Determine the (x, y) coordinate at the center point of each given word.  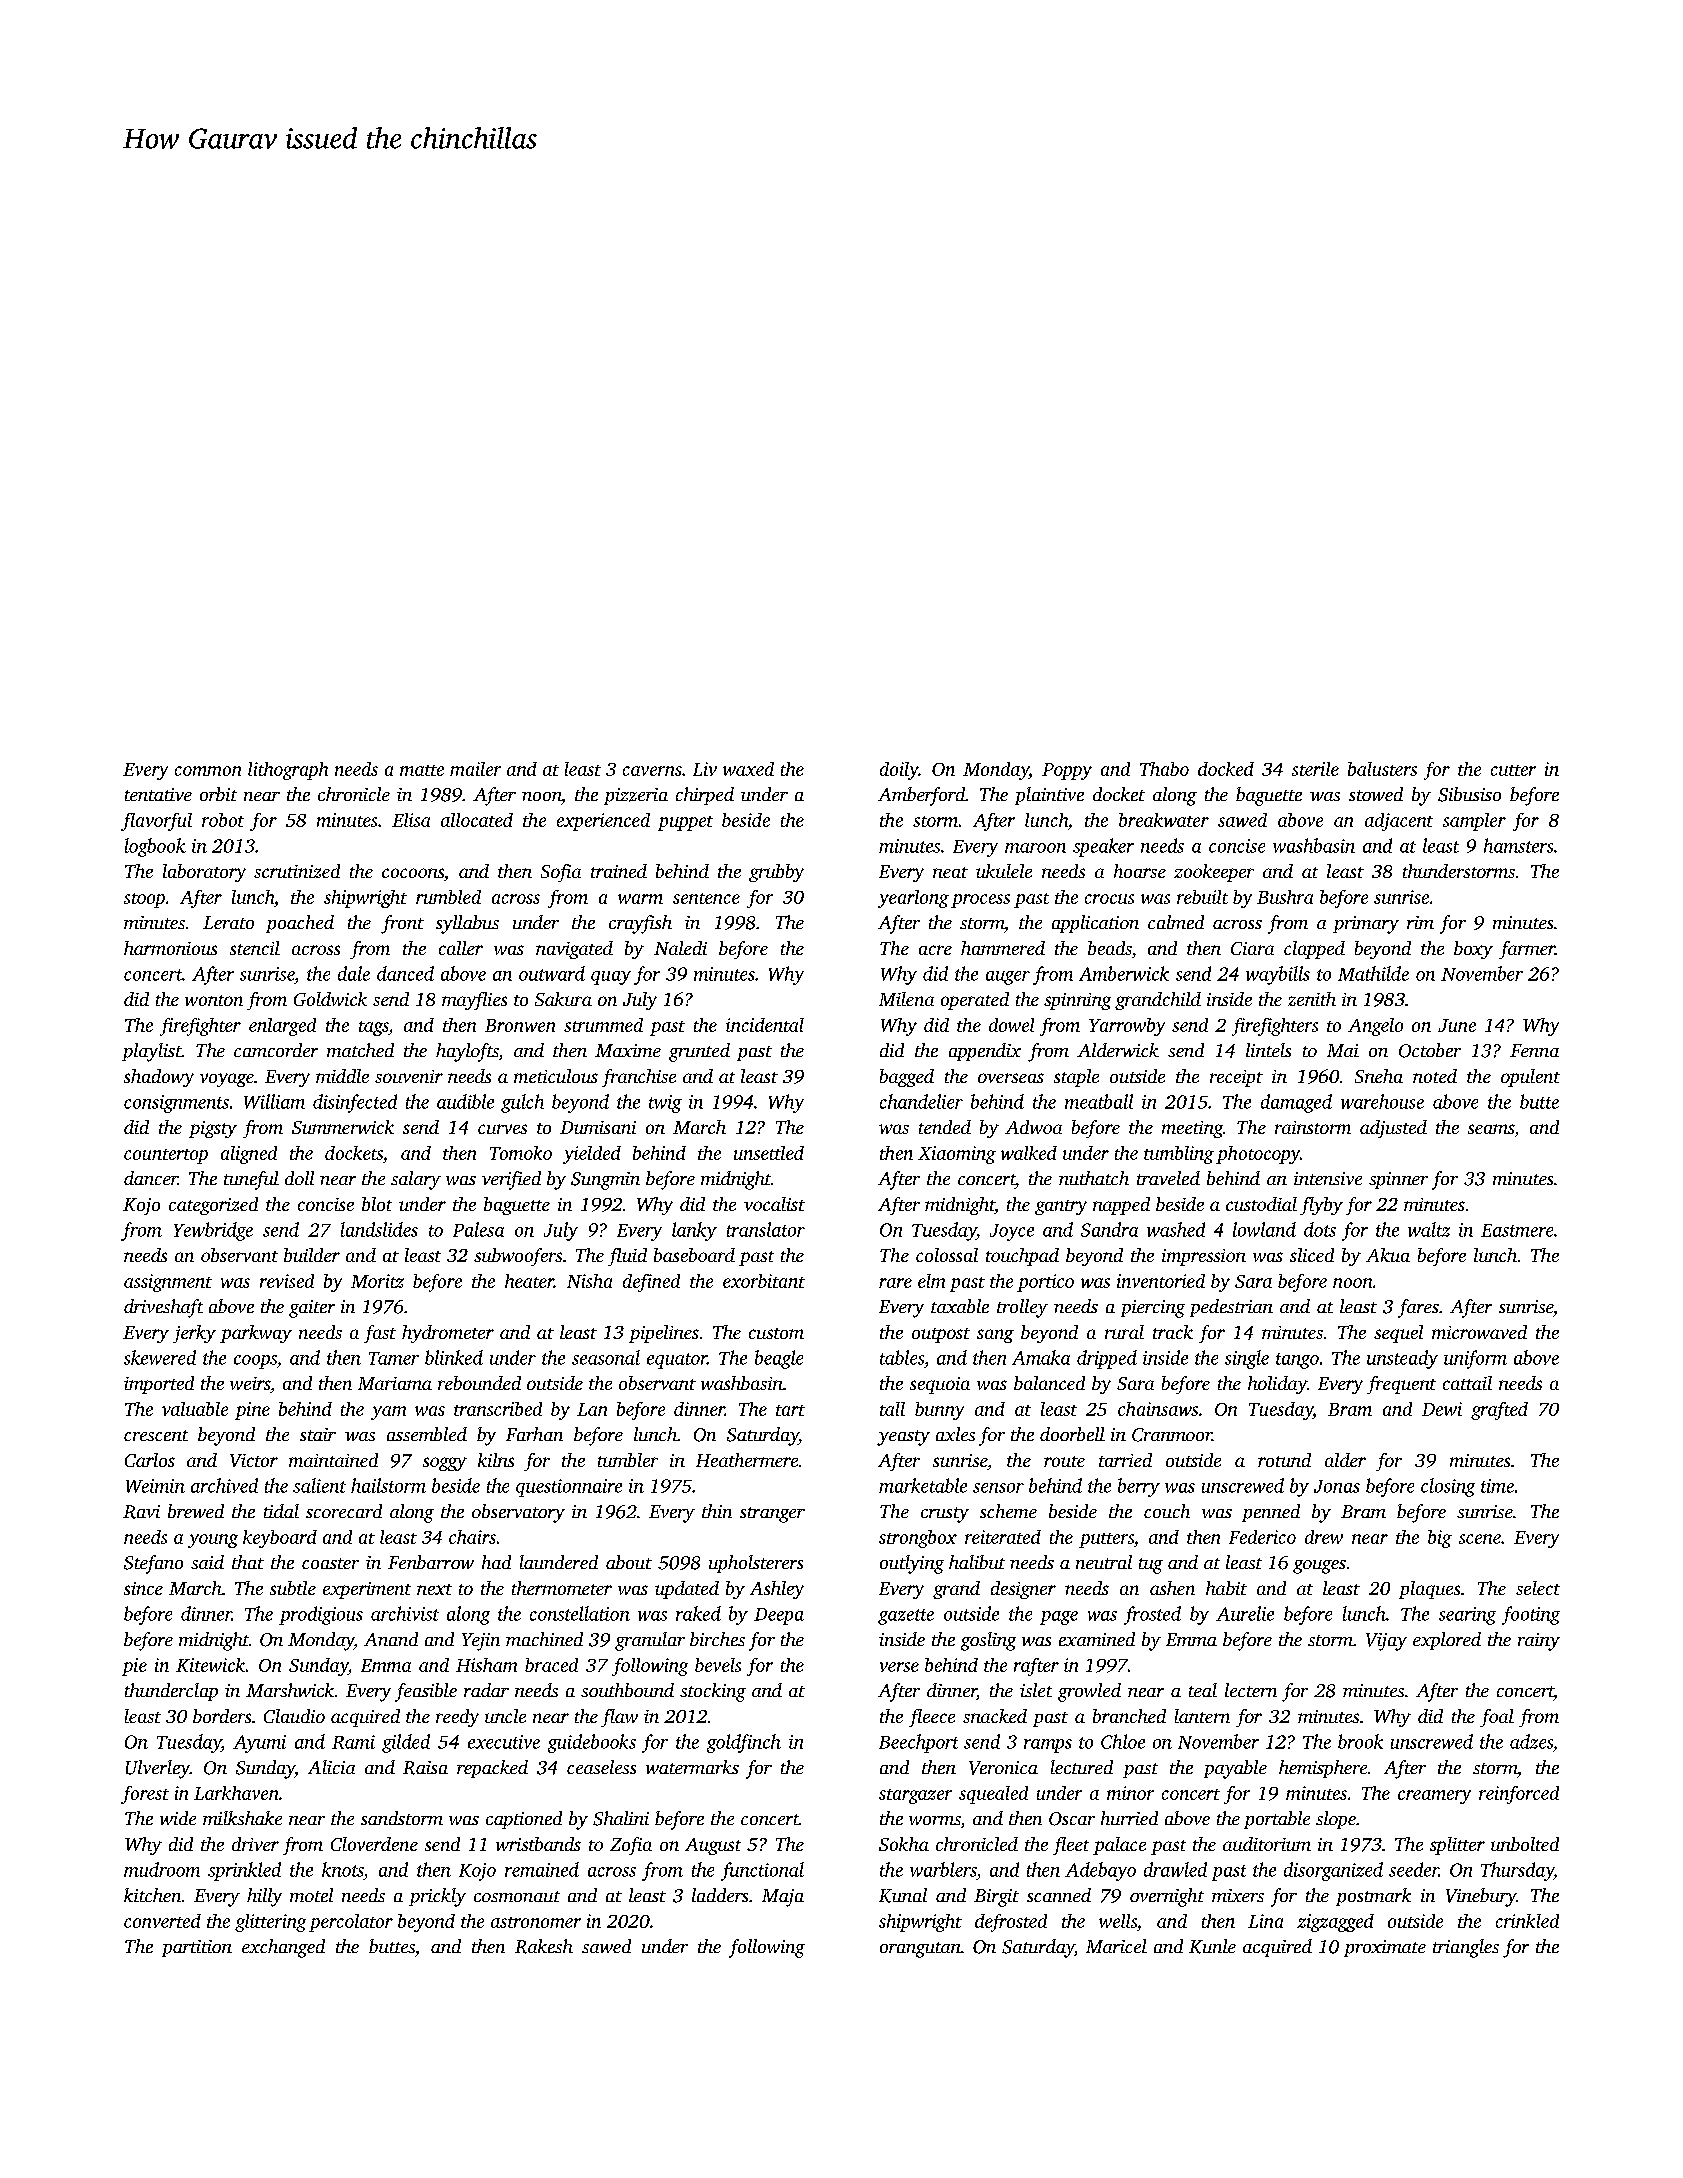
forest (145, 1795)
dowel (1011, 1025)
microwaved (1479, 1332)
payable (1235, 1769)
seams (1491, 1129)
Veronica (1003, 1768)
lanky (694, 1231)
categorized (213, 1206)
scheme (1008, 1511)
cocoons (413, 873)
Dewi (1442, 1409)
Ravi (141, 1512)
